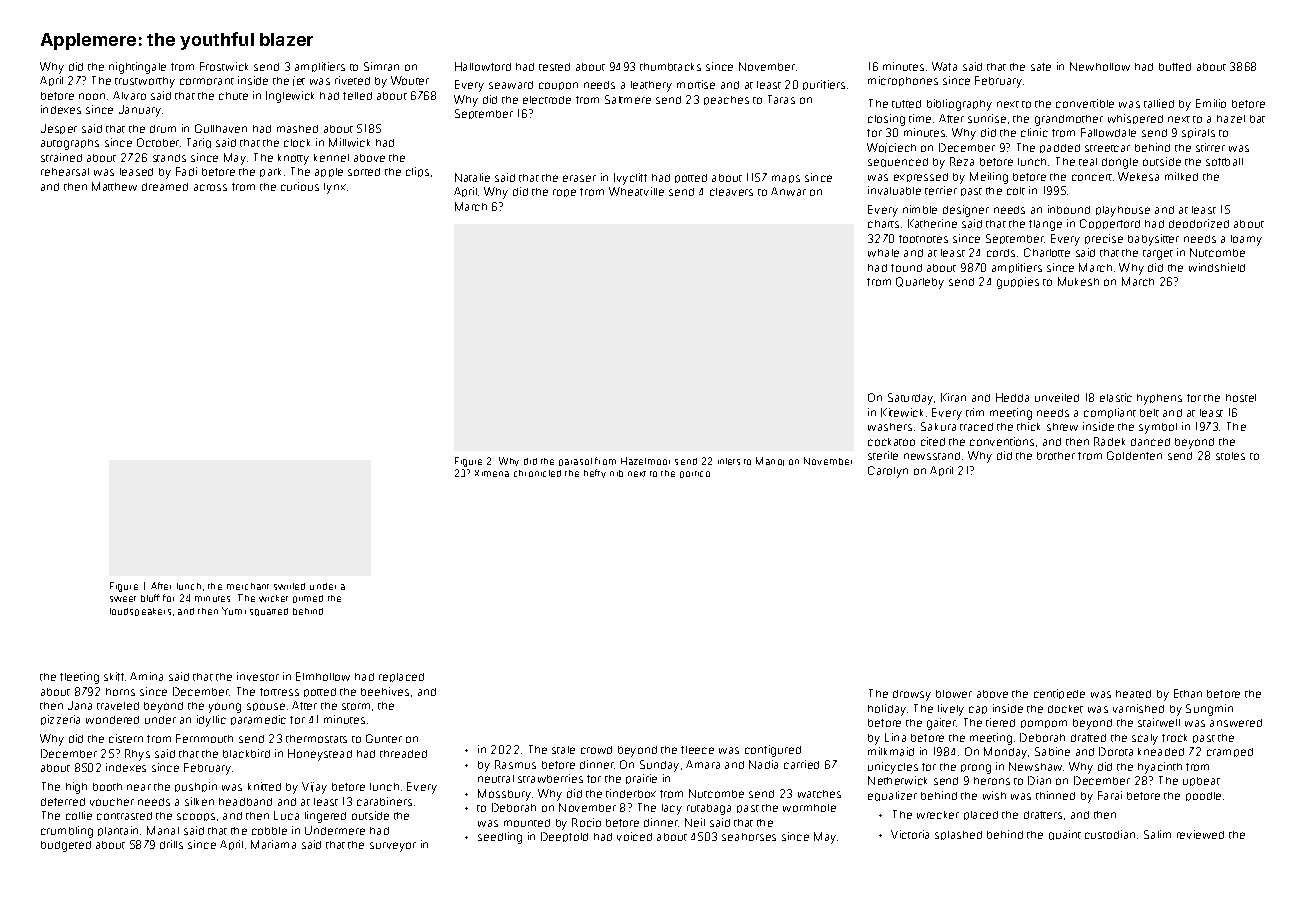 The image size is (1308, 924). I want to click on Ximena, so click(492, 473).
